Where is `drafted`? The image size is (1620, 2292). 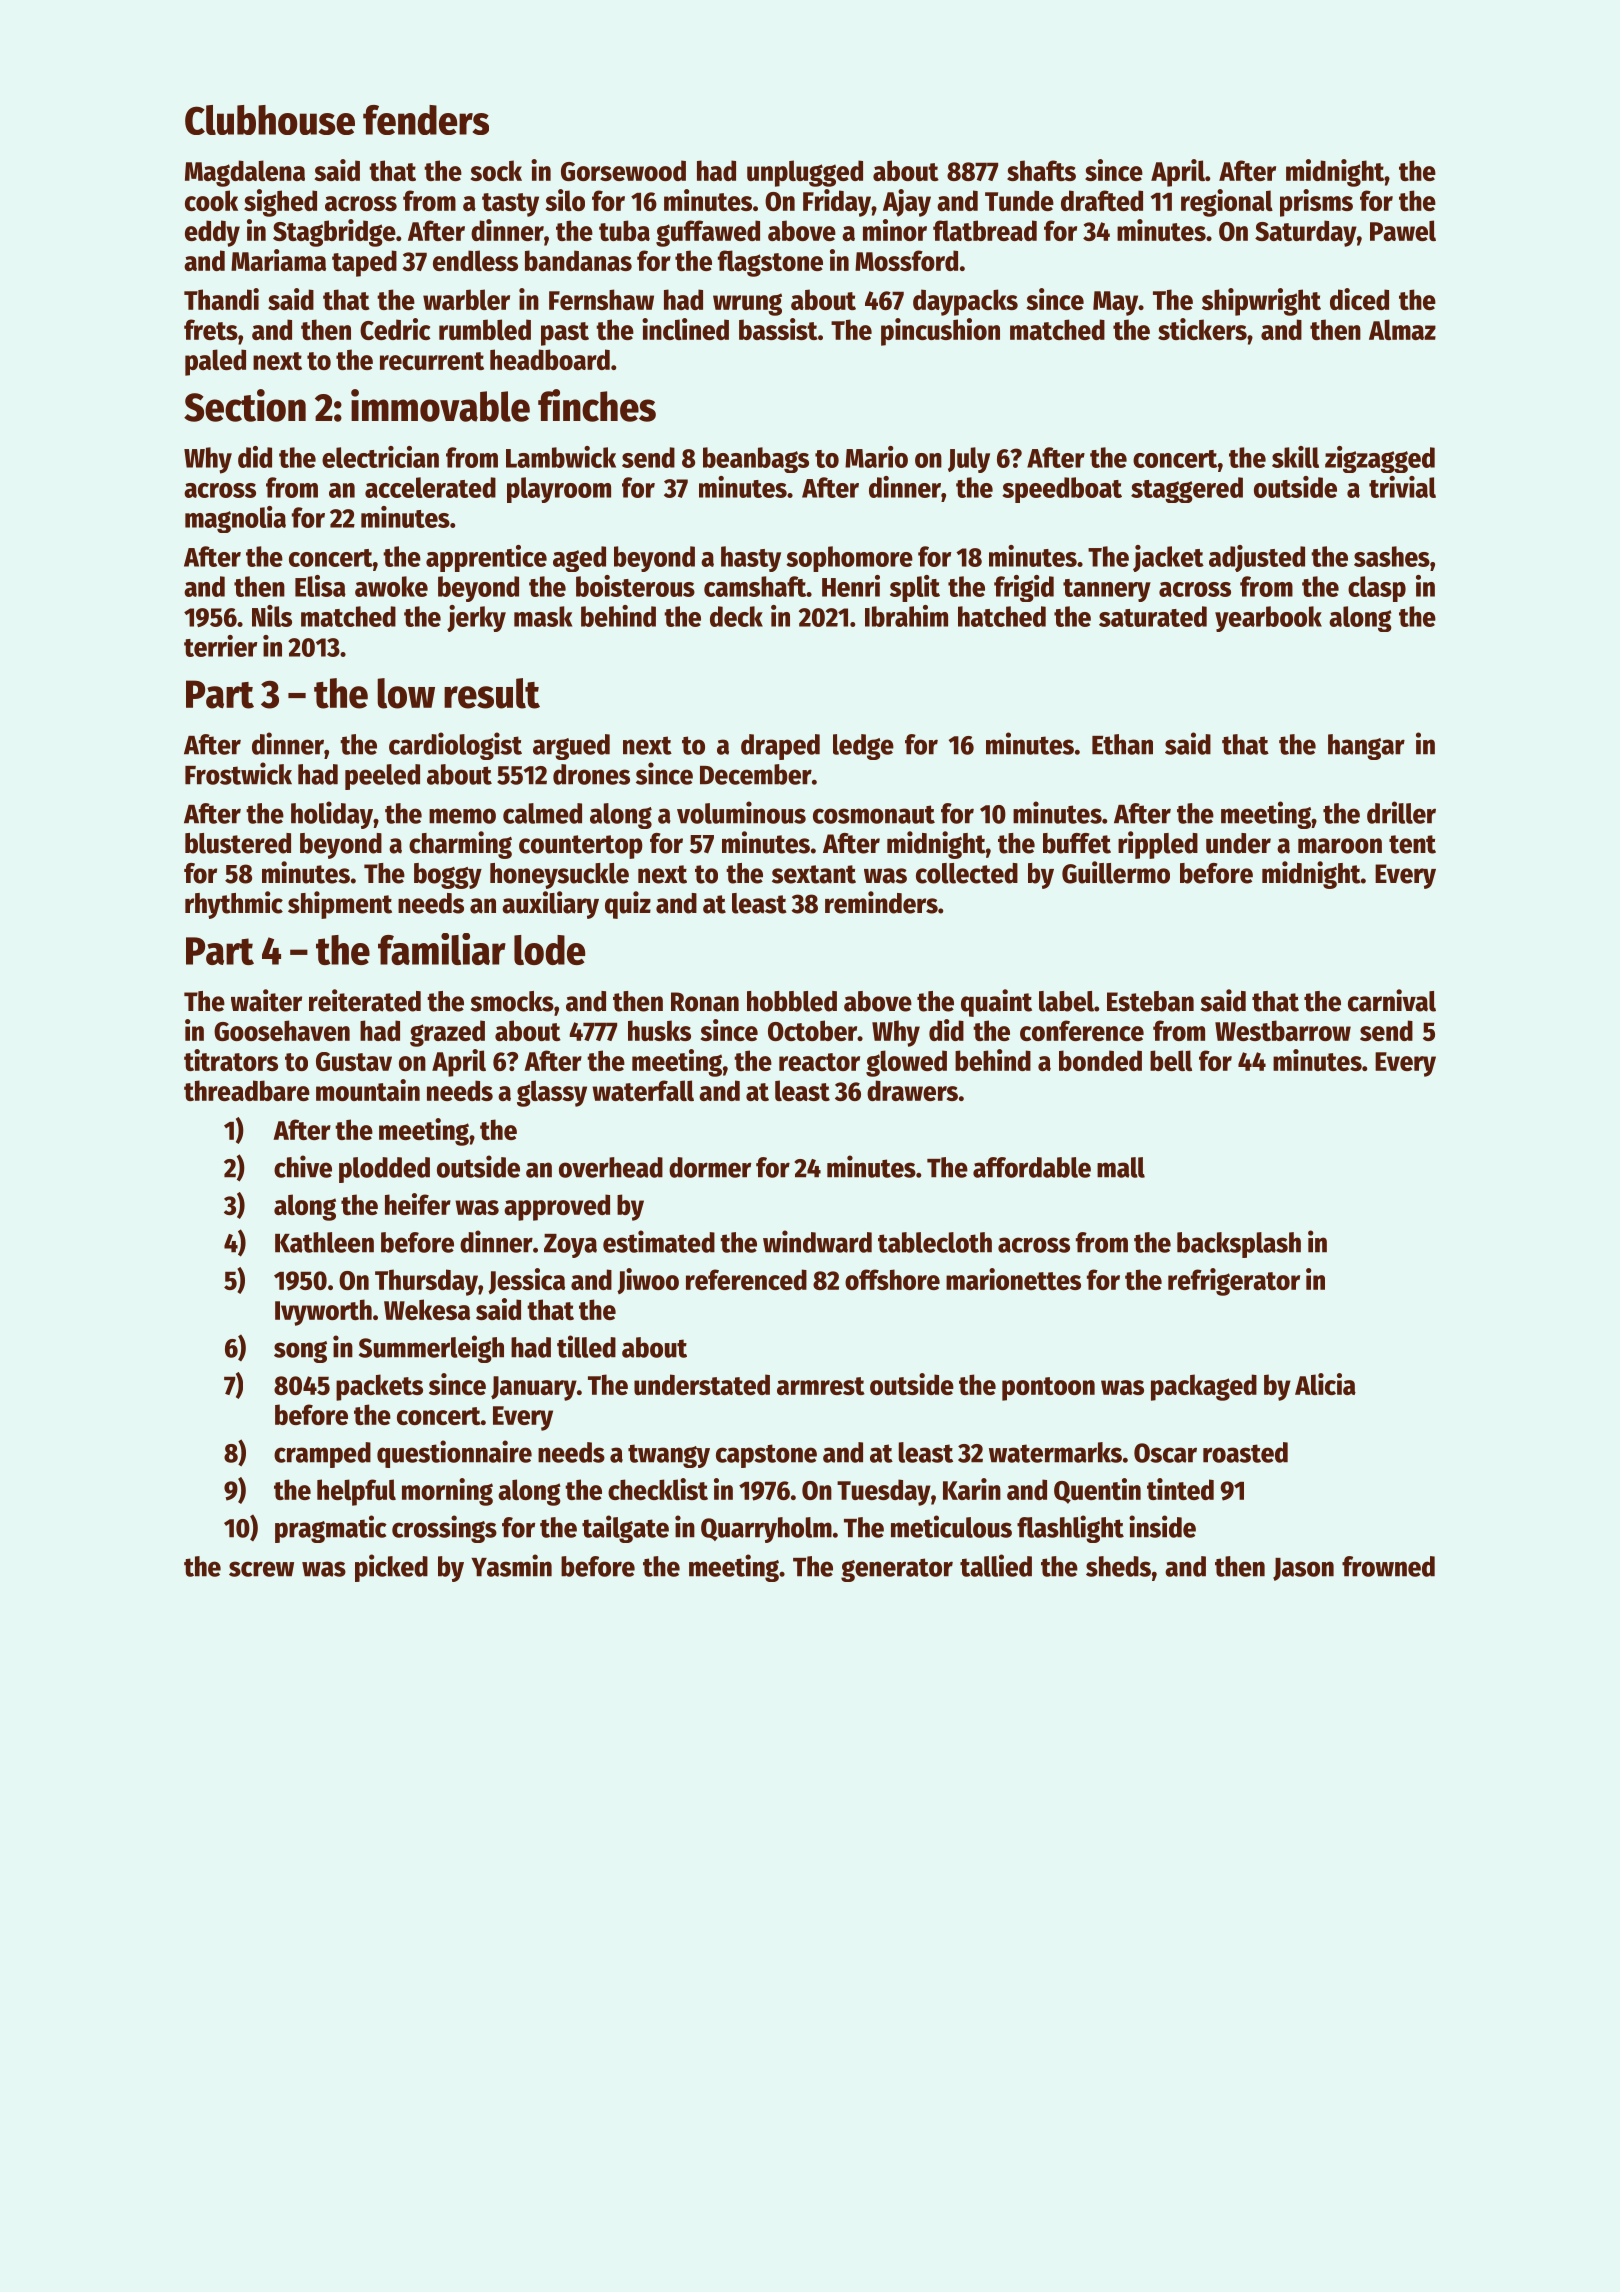 drafted is located at coordinates (1102, 200).
